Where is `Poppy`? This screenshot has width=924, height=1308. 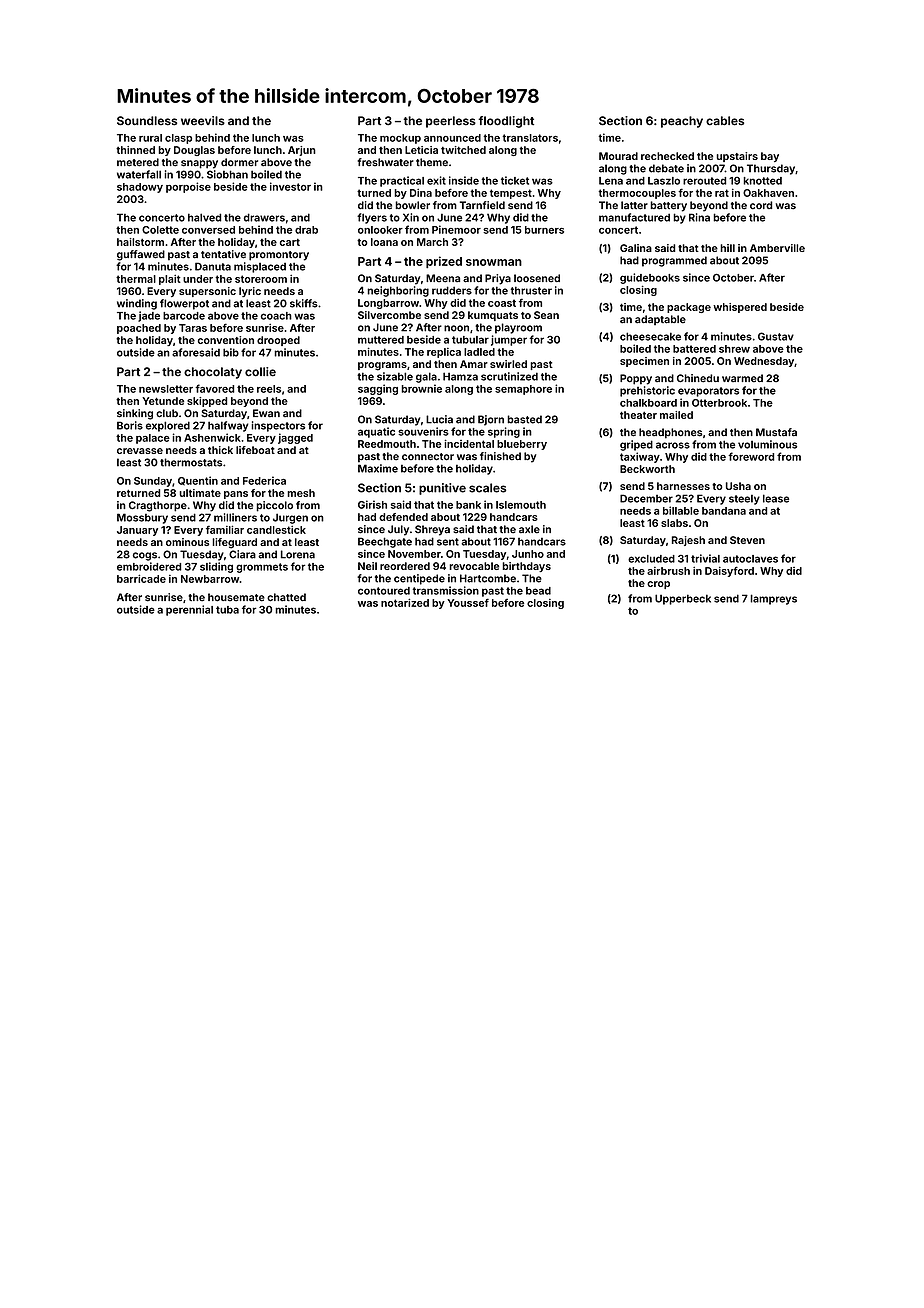 Poppy is located at coordinates (636, 379).
